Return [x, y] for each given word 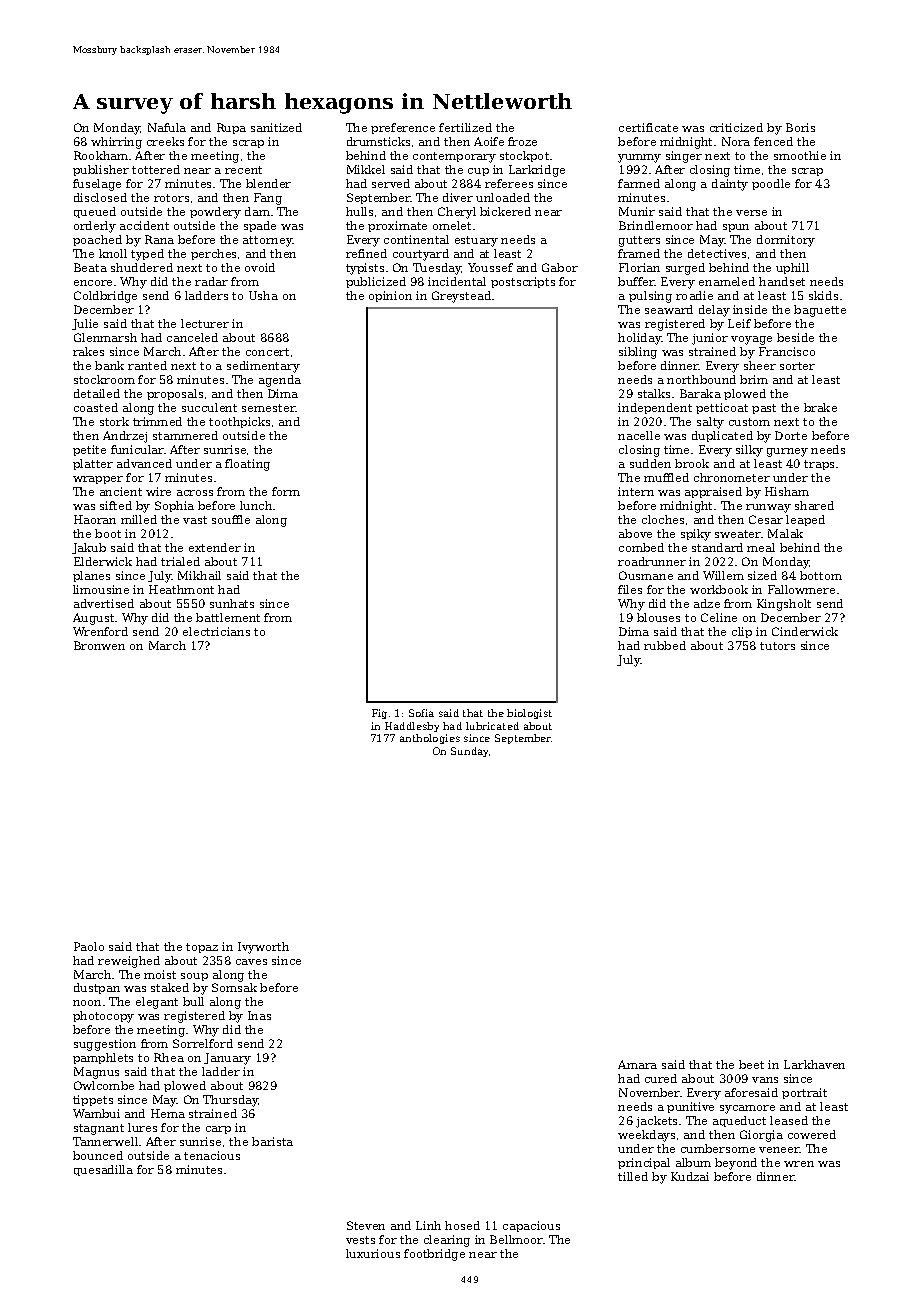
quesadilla [103, 1170]
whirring [116, 143]
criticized [736, 127]
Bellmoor [516, 1239]
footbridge [434, 1255]
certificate [648, 127]
